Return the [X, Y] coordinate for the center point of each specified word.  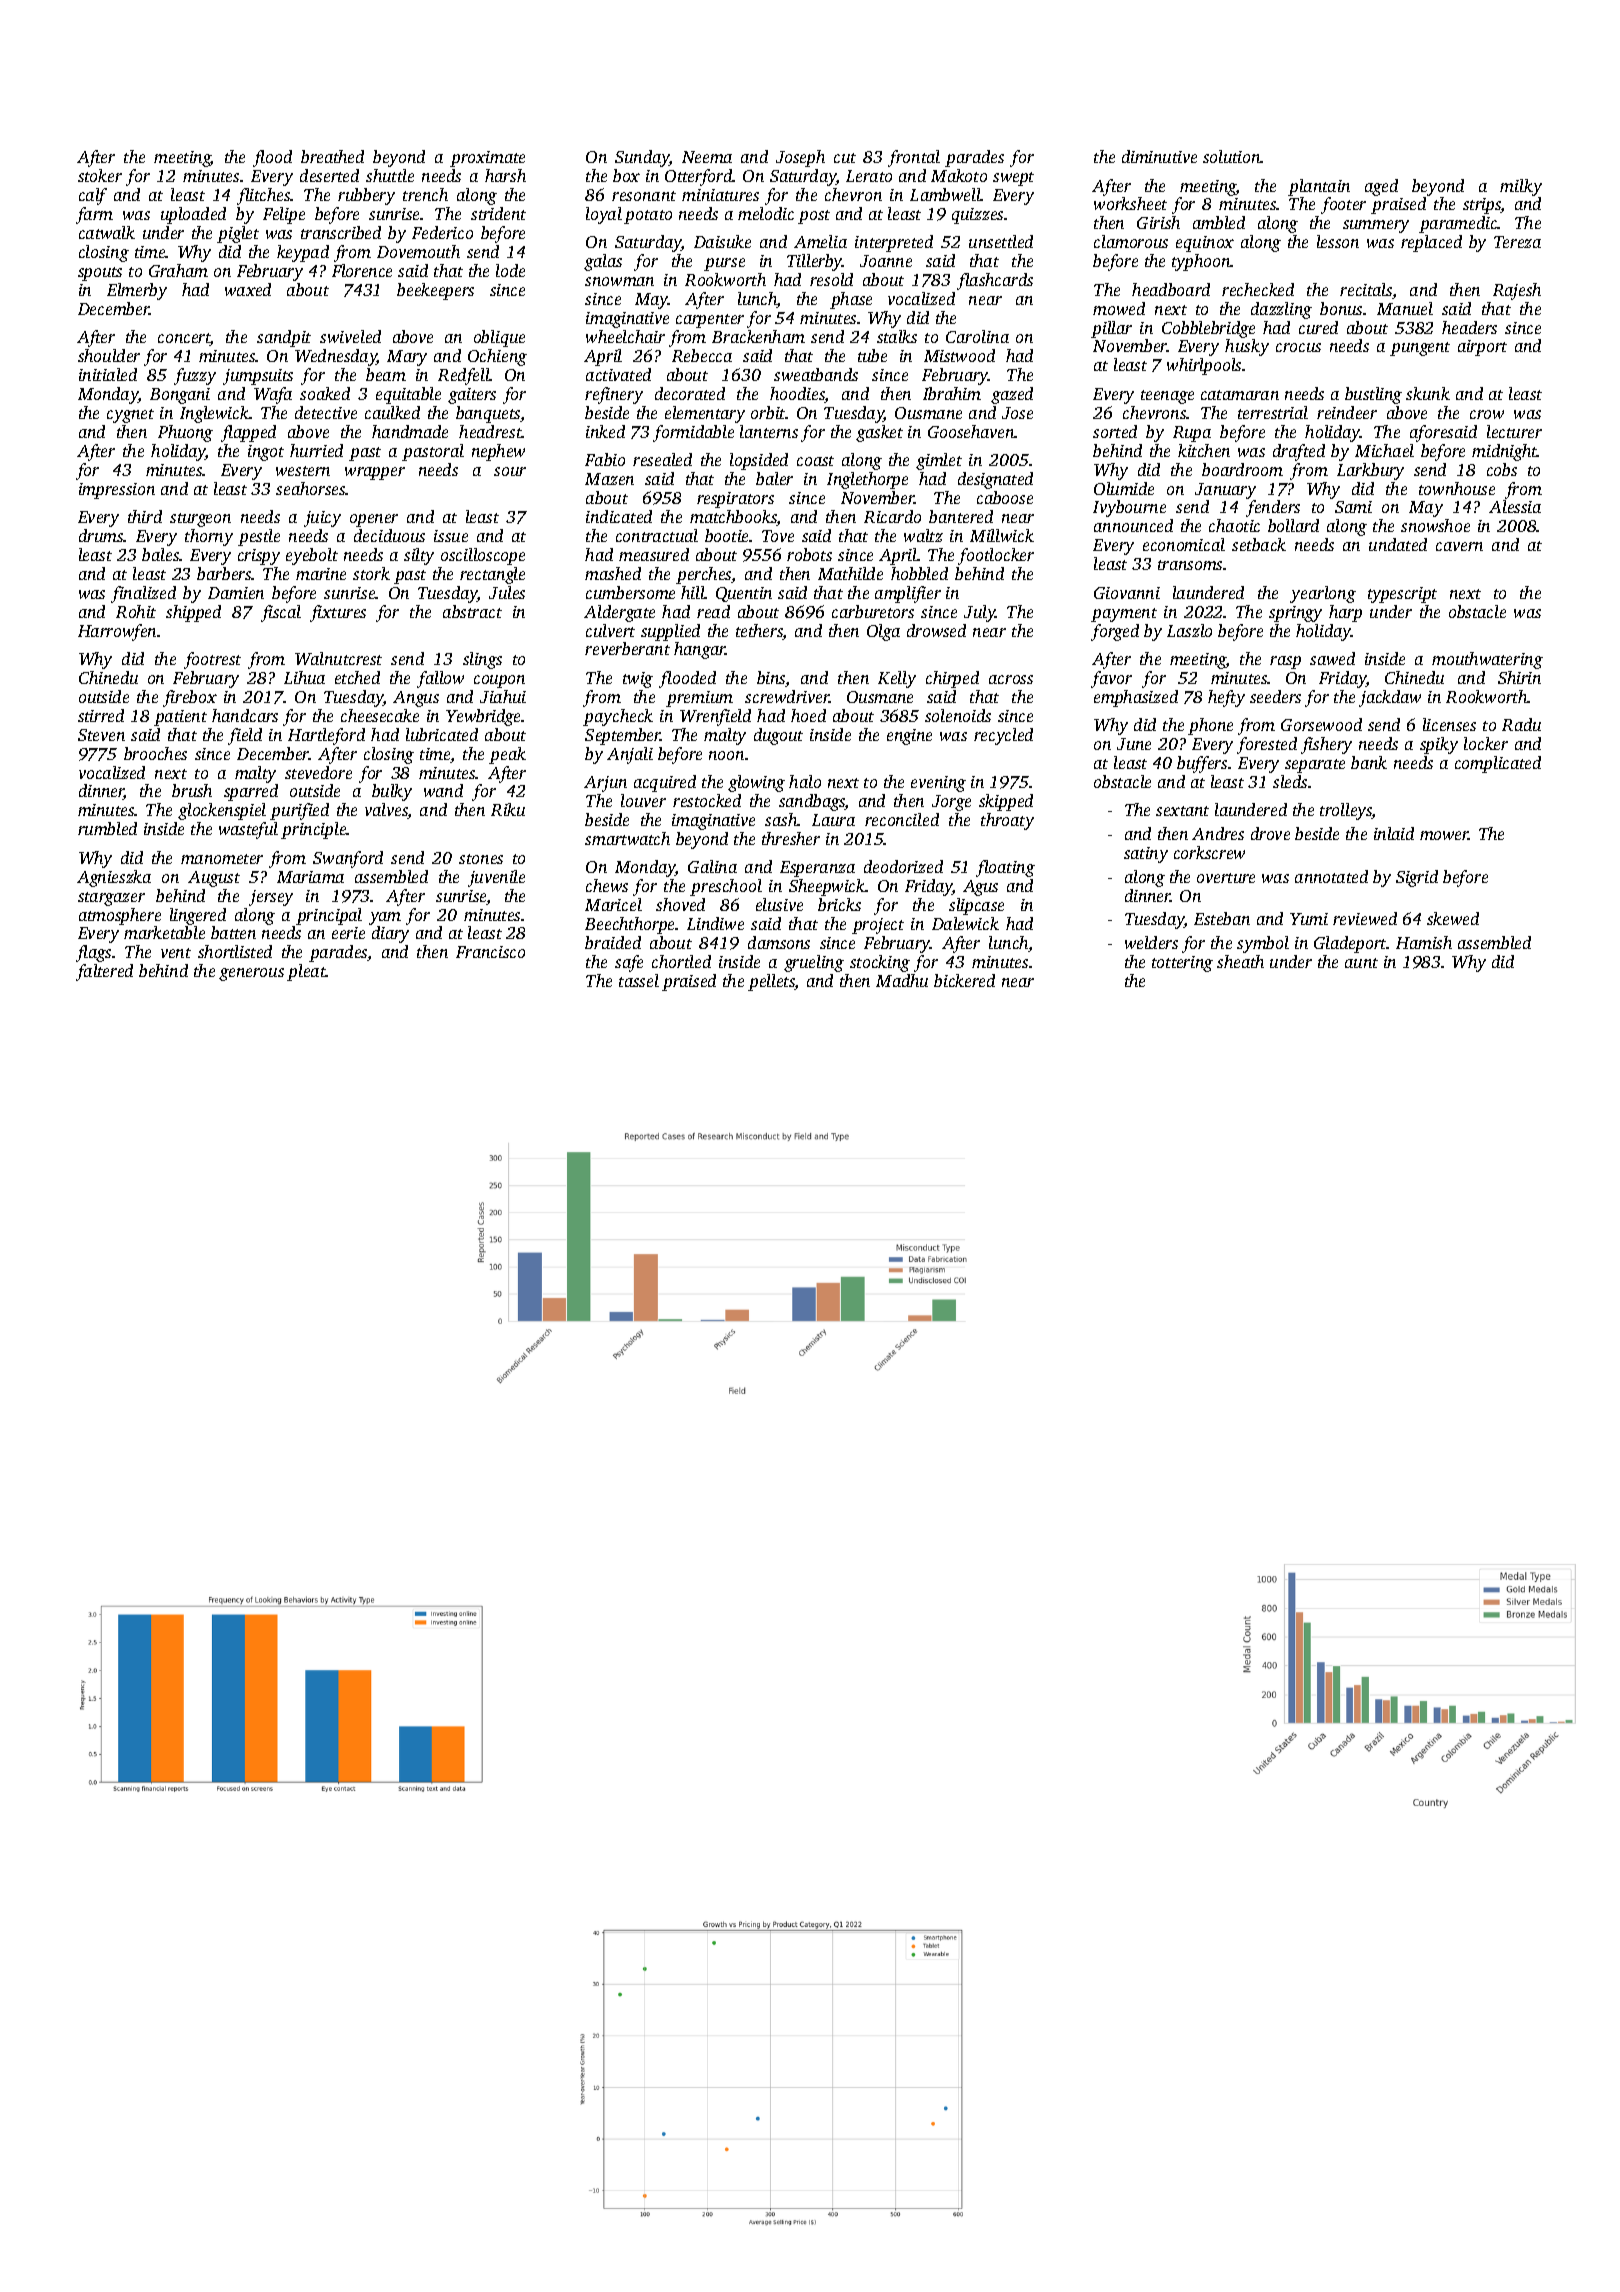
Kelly [897, 679]
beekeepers [435, 291]
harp [1345, 613]
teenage [1167, 397]
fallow [440, 679]
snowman [619, 281]
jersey [271, 898]
